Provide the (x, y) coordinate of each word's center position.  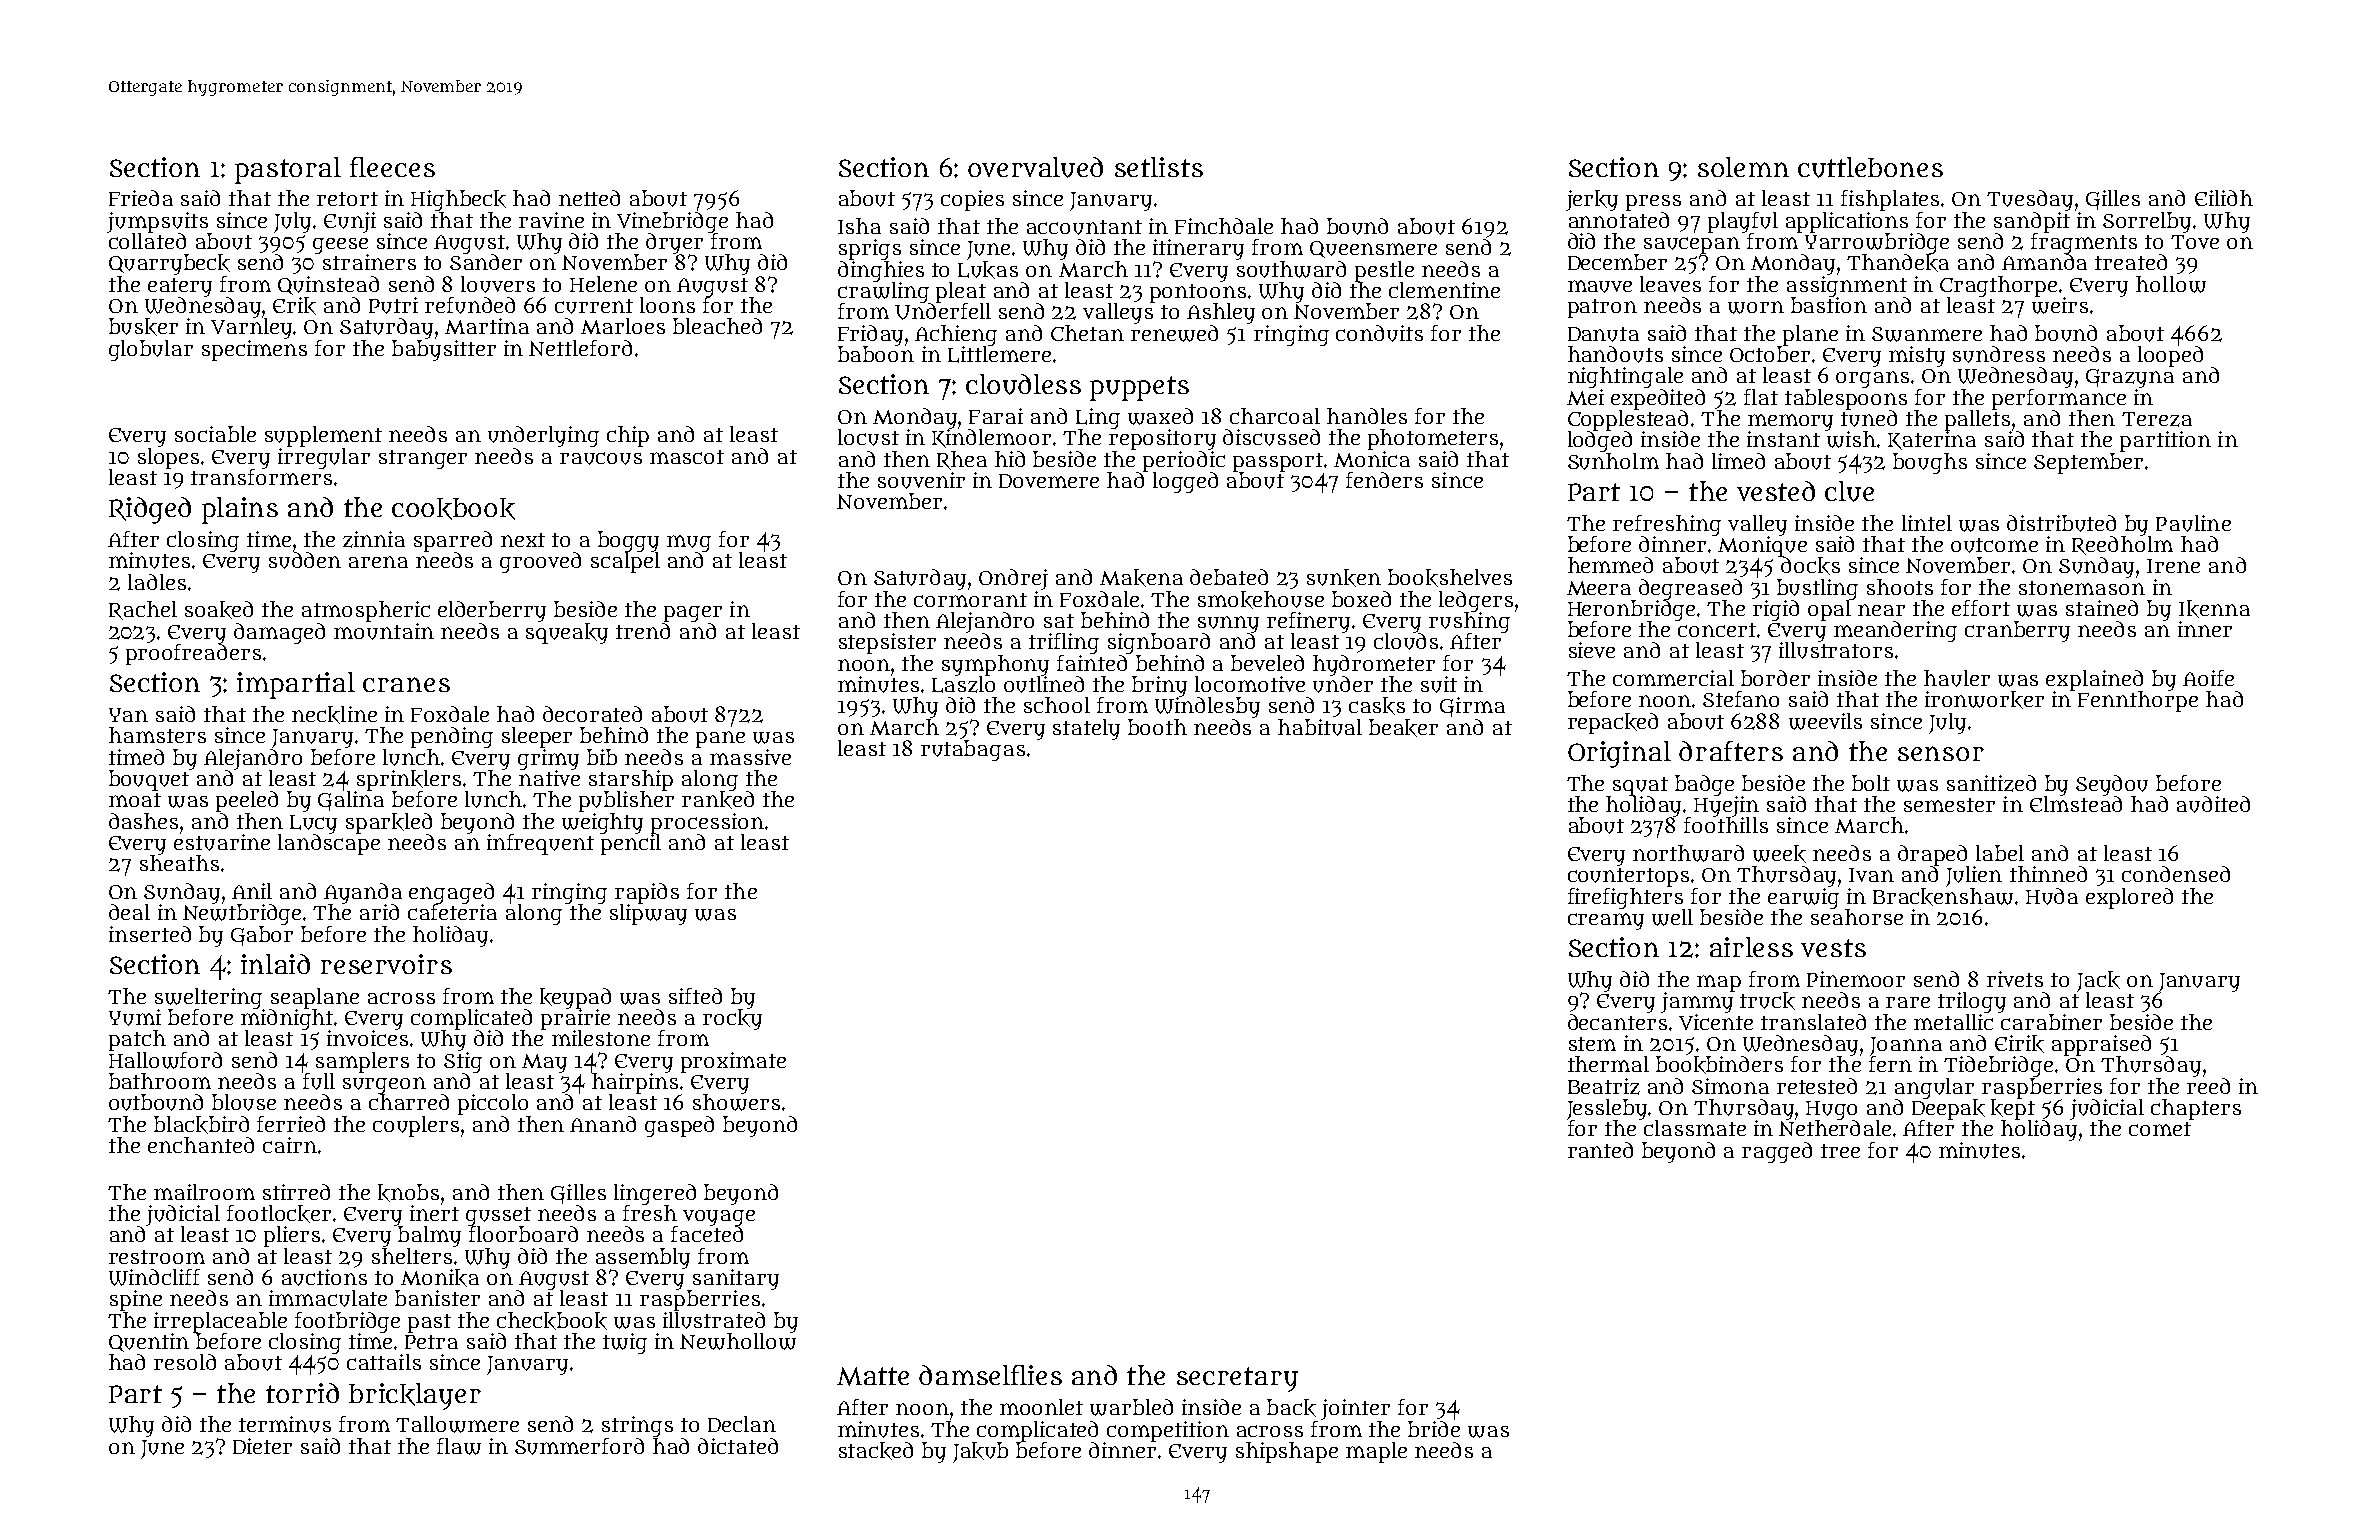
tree (1840, 1151)
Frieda (141, 198)
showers (736, 1102)
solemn (1743, 167)
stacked (876, 1451)
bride (1434, 1429)
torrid (302, 1393)
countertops (1628, 877)
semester (1949, 805)
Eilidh (2224, 198)
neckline (334, 715)
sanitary (736, 1279)
